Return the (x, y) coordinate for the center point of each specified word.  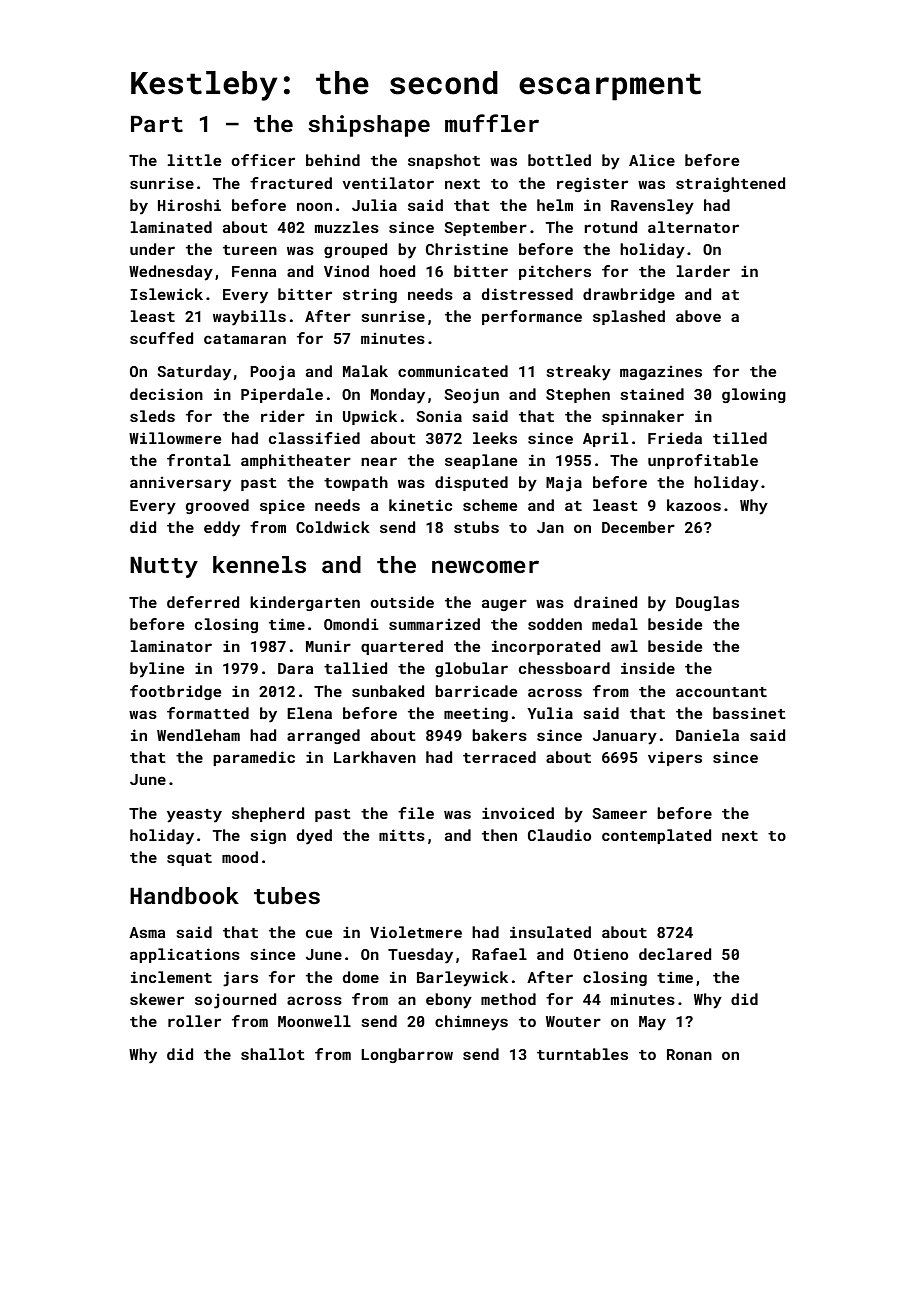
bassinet (749, 713)
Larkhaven (375, 757)
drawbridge (629, 295)
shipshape (369, 126)
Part (157, 124)
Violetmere (416, 932)
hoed (397, 271)
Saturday (194, 373)
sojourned (235, 1001)
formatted (208, 713)
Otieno (601, 954)
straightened (730, 184)
